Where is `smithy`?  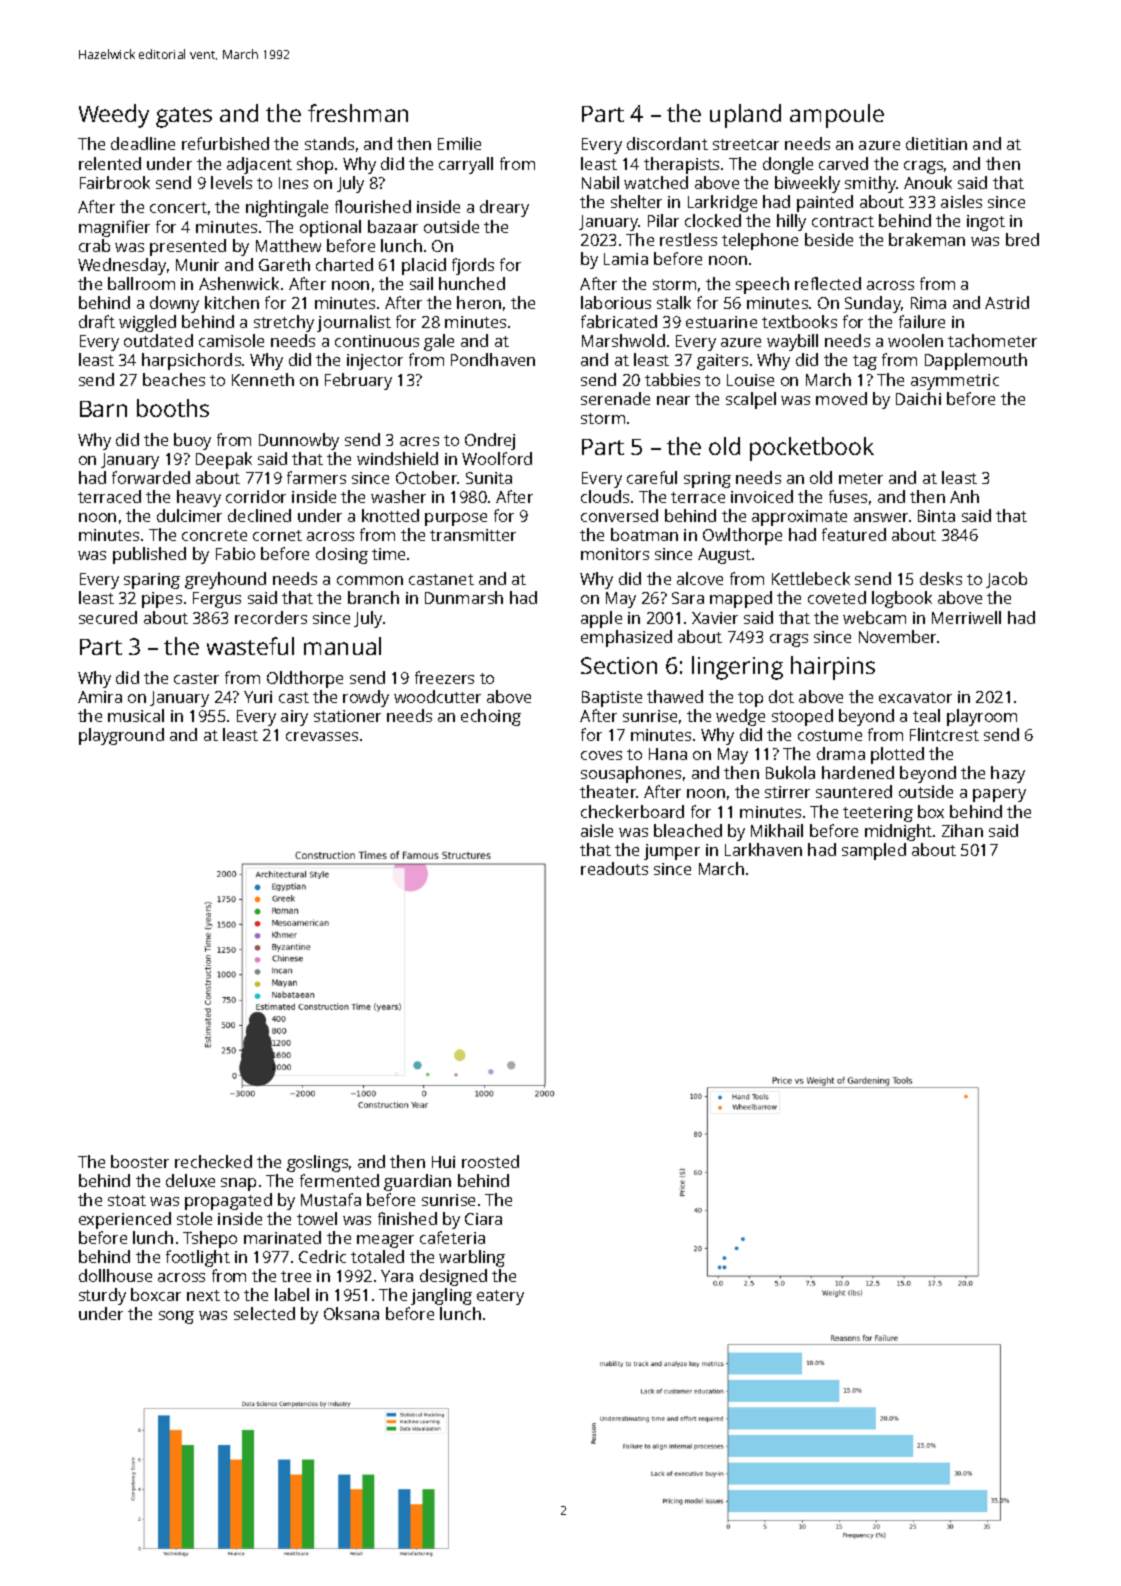 smithy is located at coordinates (871, 184).
